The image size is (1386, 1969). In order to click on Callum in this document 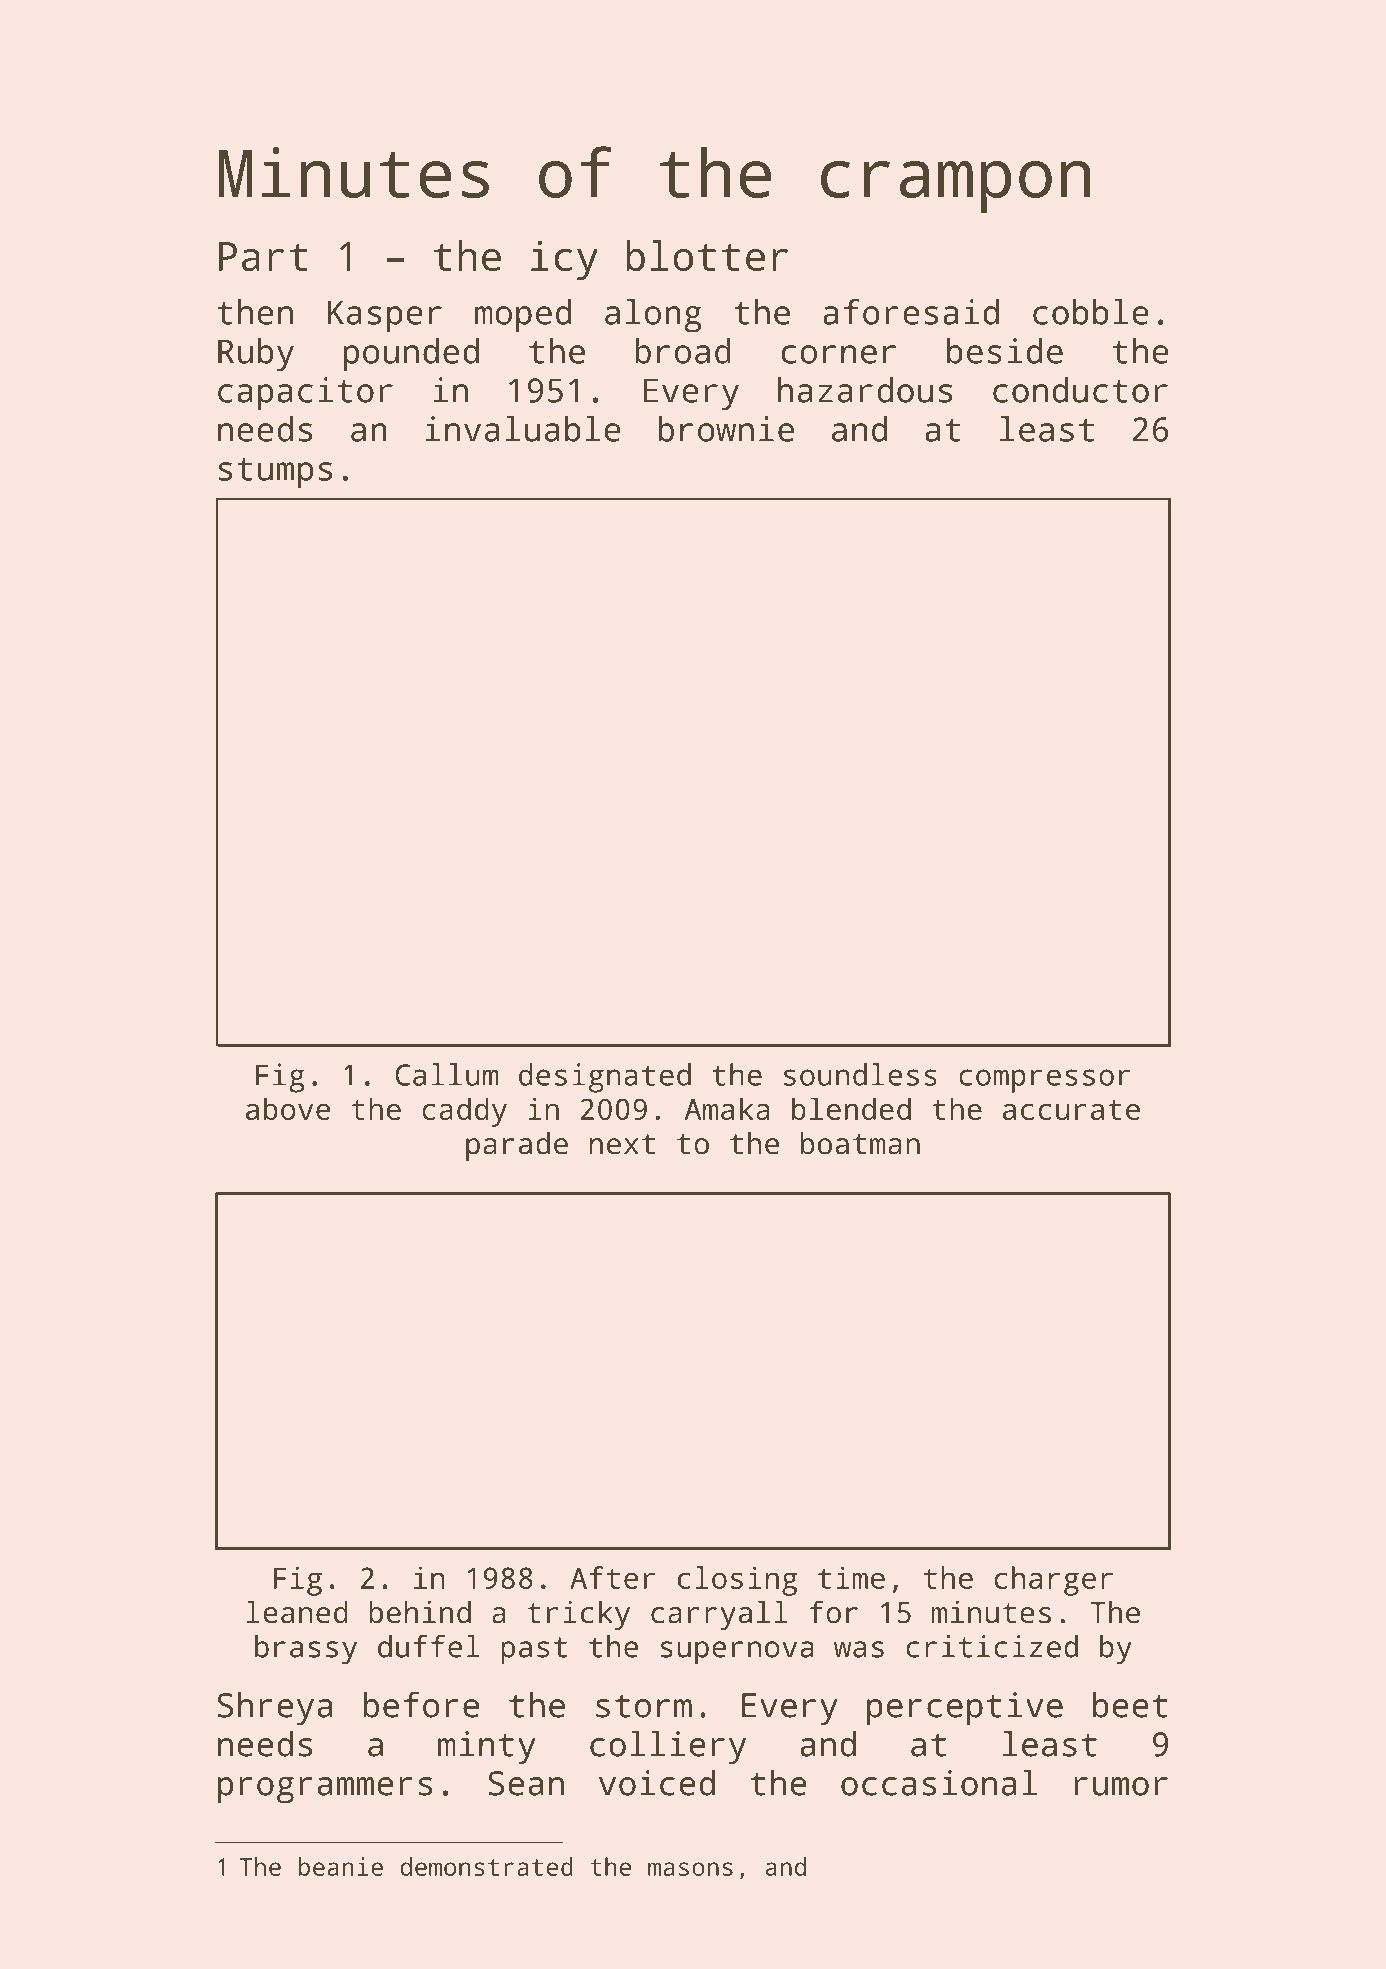, I will do `click(446, 1074)`.
